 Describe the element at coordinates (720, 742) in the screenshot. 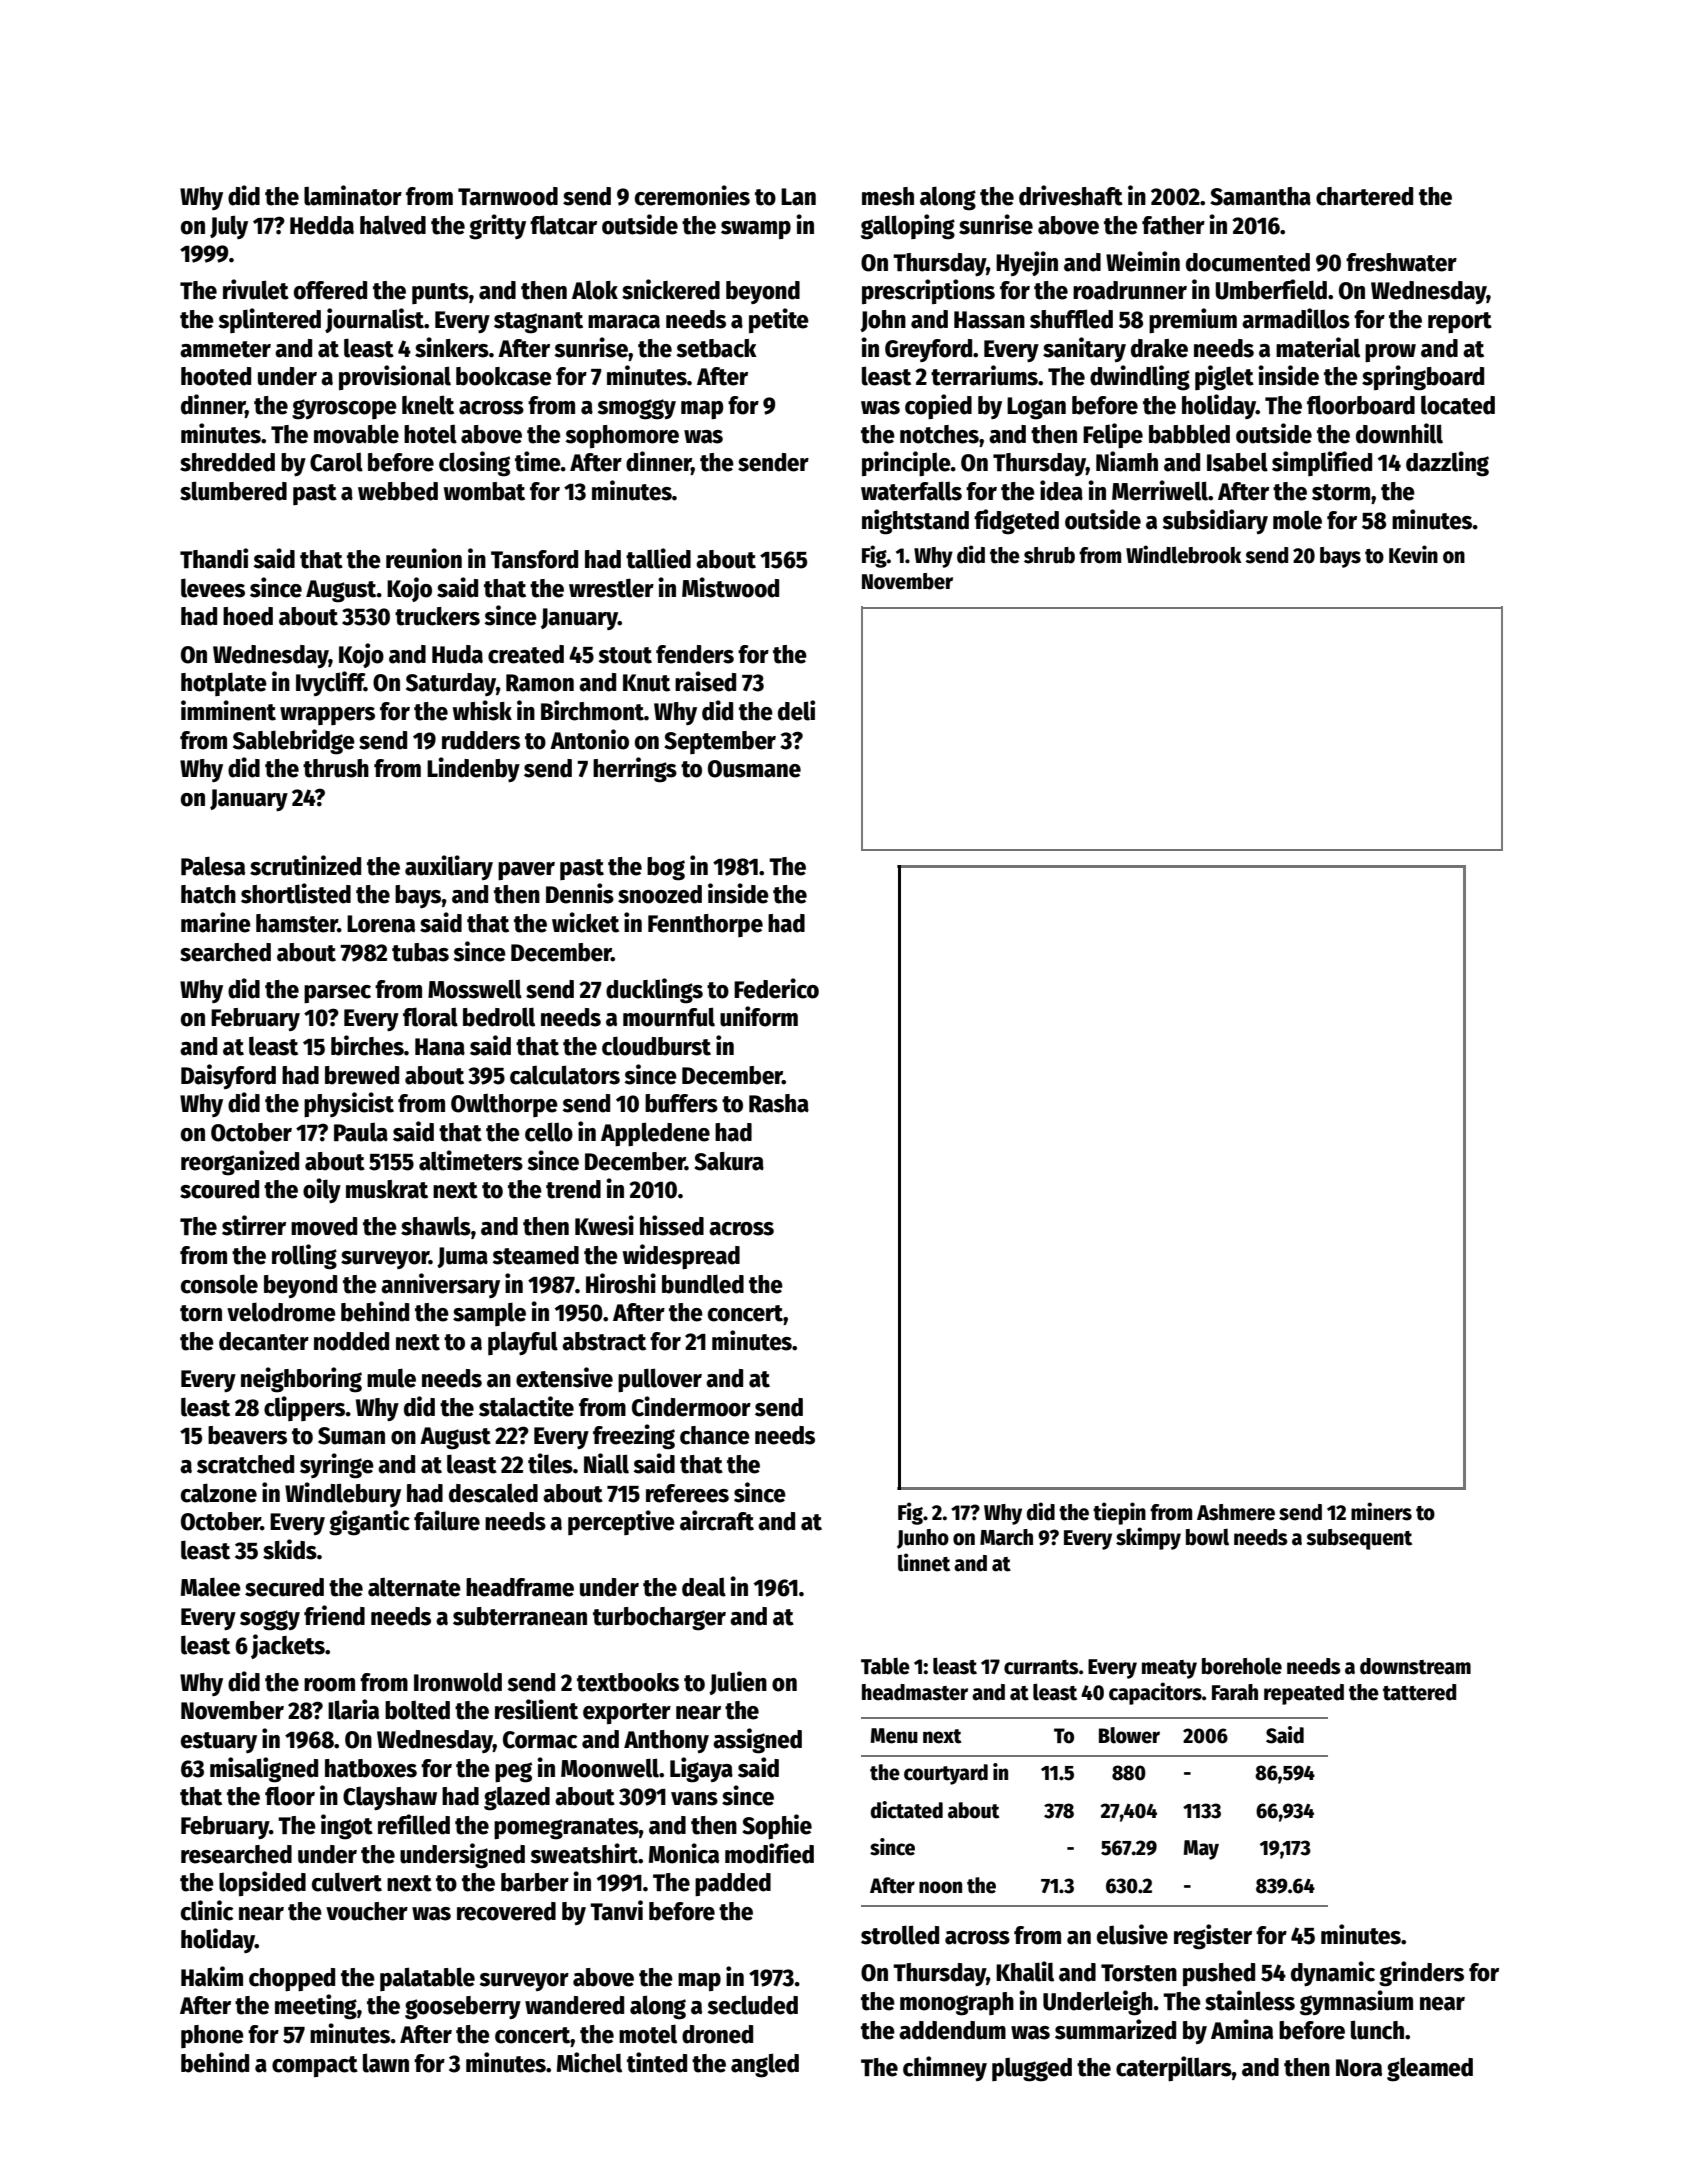

I see `September` at that location.
